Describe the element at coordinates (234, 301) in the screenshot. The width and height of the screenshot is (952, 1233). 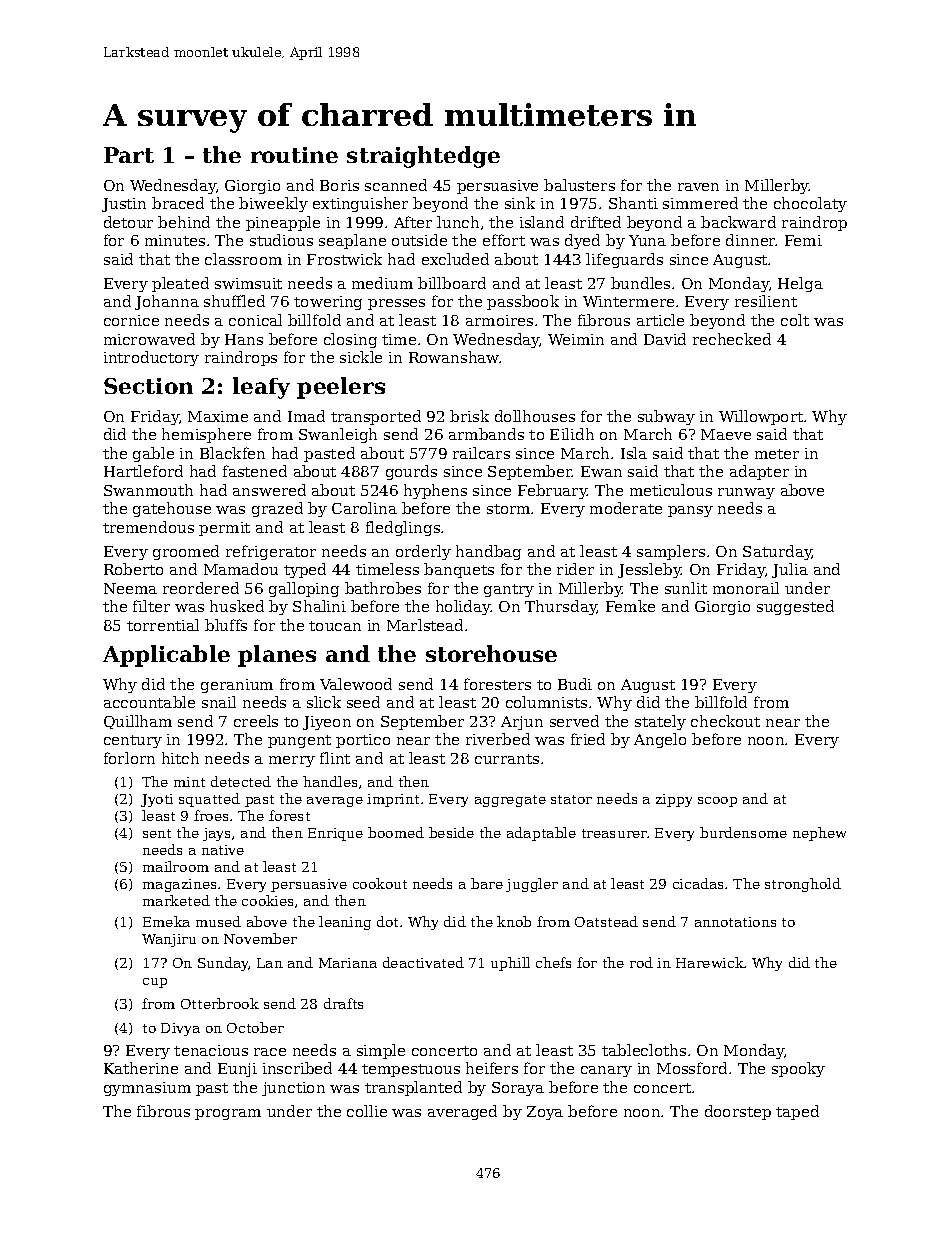
I see `shuffled` at that location.
